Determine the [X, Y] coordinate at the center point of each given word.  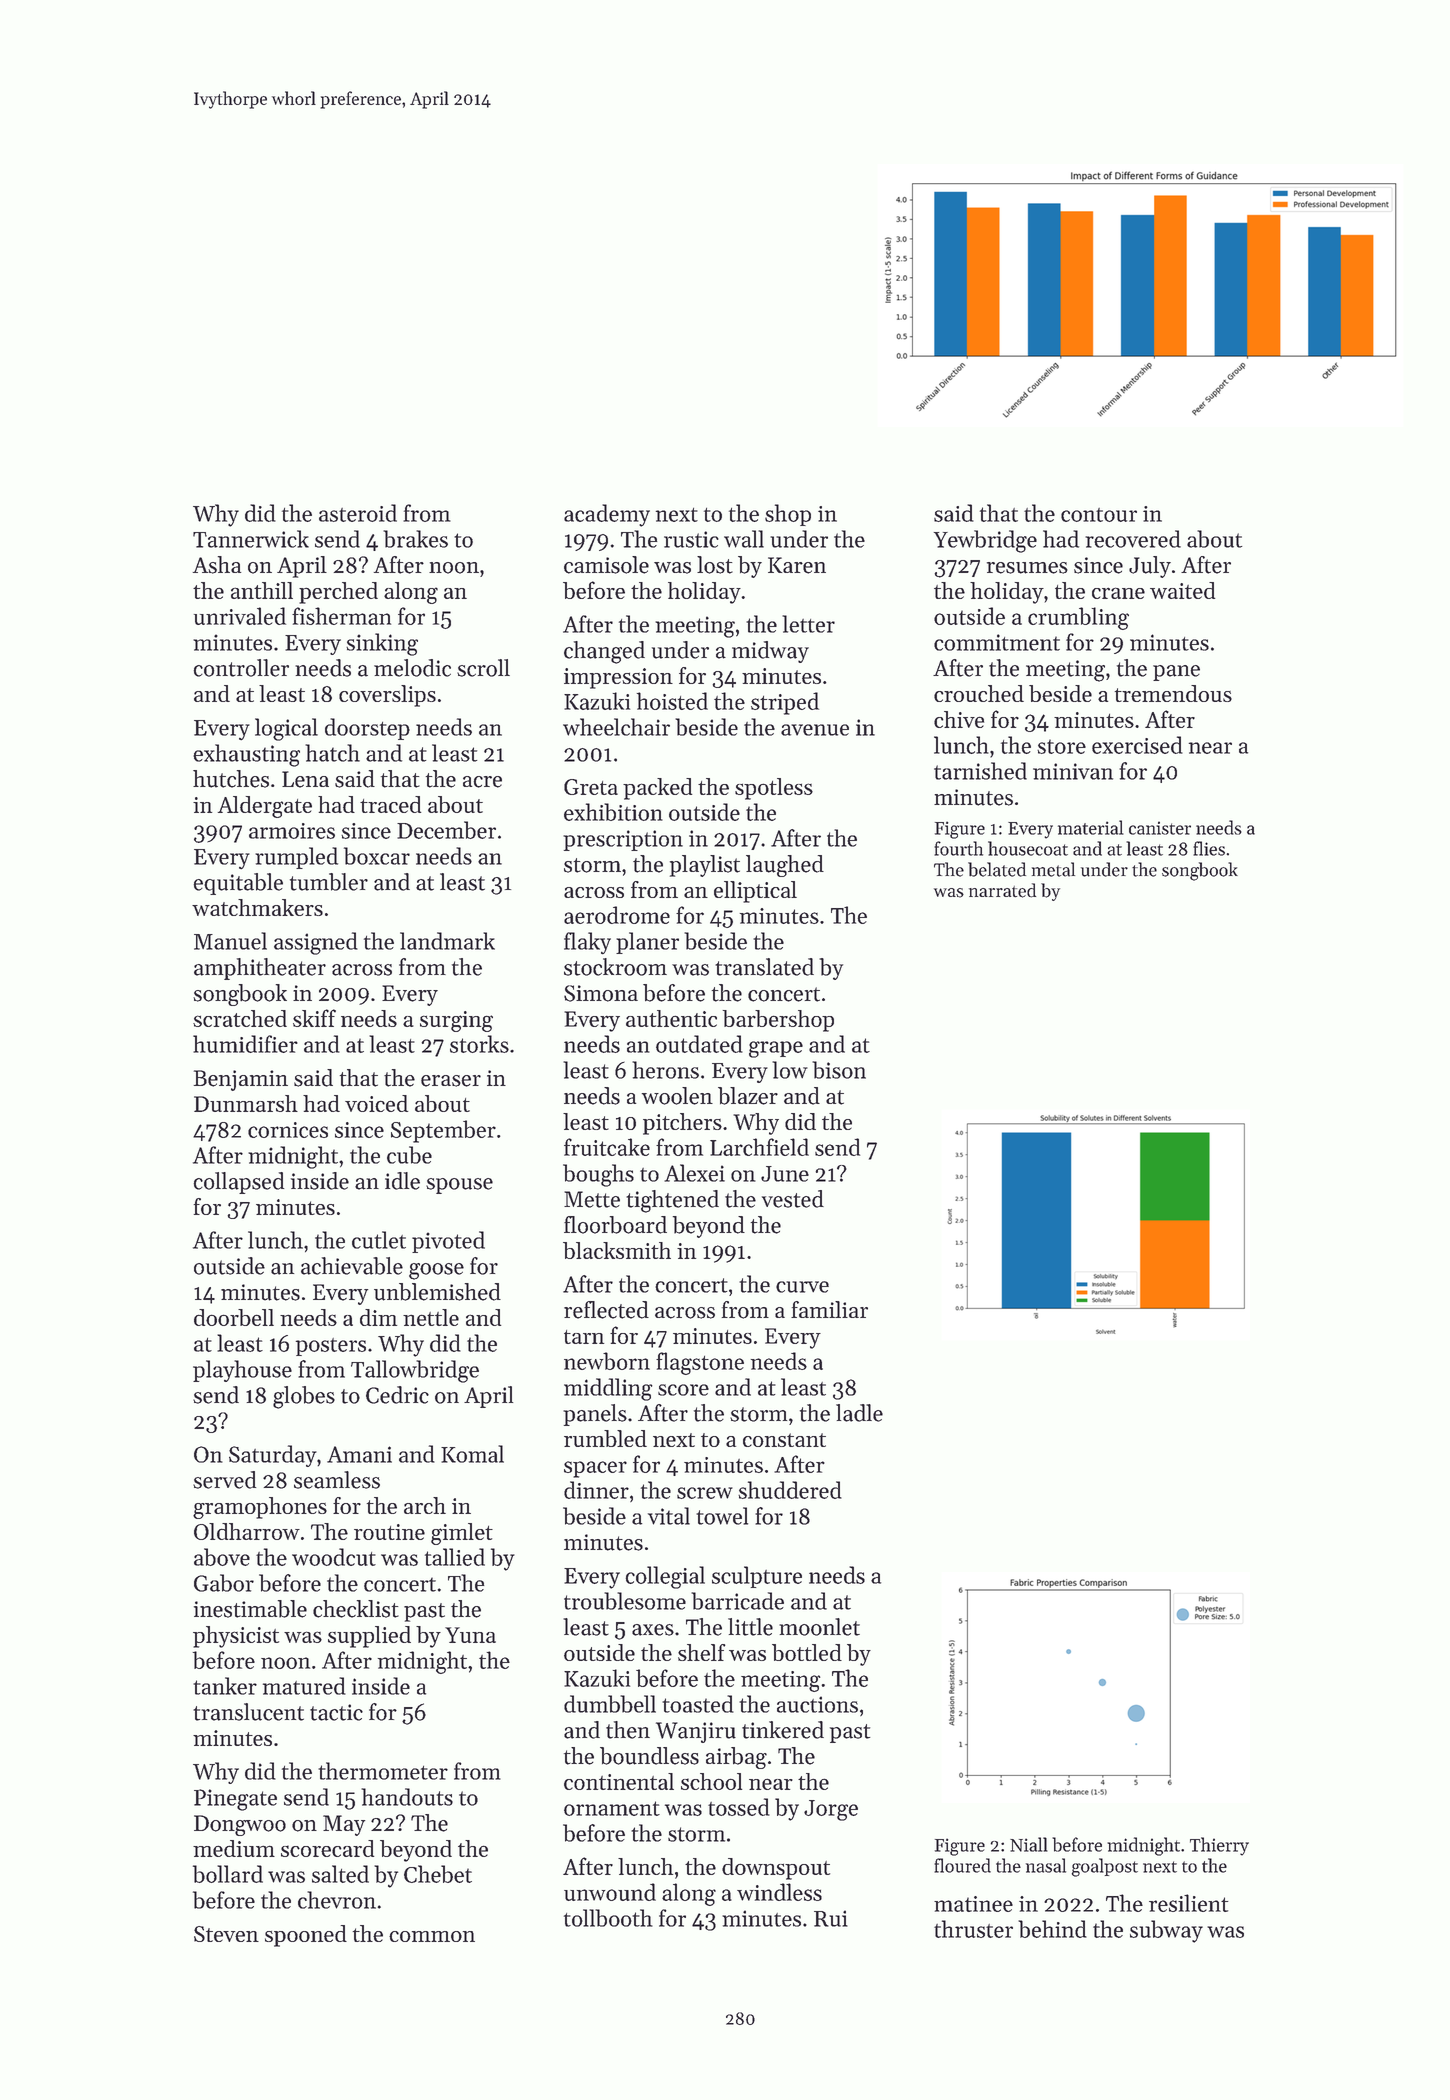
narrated [1002, 890]
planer [647, 943]
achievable [352, 1266]
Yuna [470, 1635]
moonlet [819, 1627]
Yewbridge [985, 541]
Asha [216, 565]
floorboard [615, 1225]
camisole [606, 565]
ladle [859, 1413]
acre [482, 782]
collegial [665, 1577]
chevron [337, 1900]
